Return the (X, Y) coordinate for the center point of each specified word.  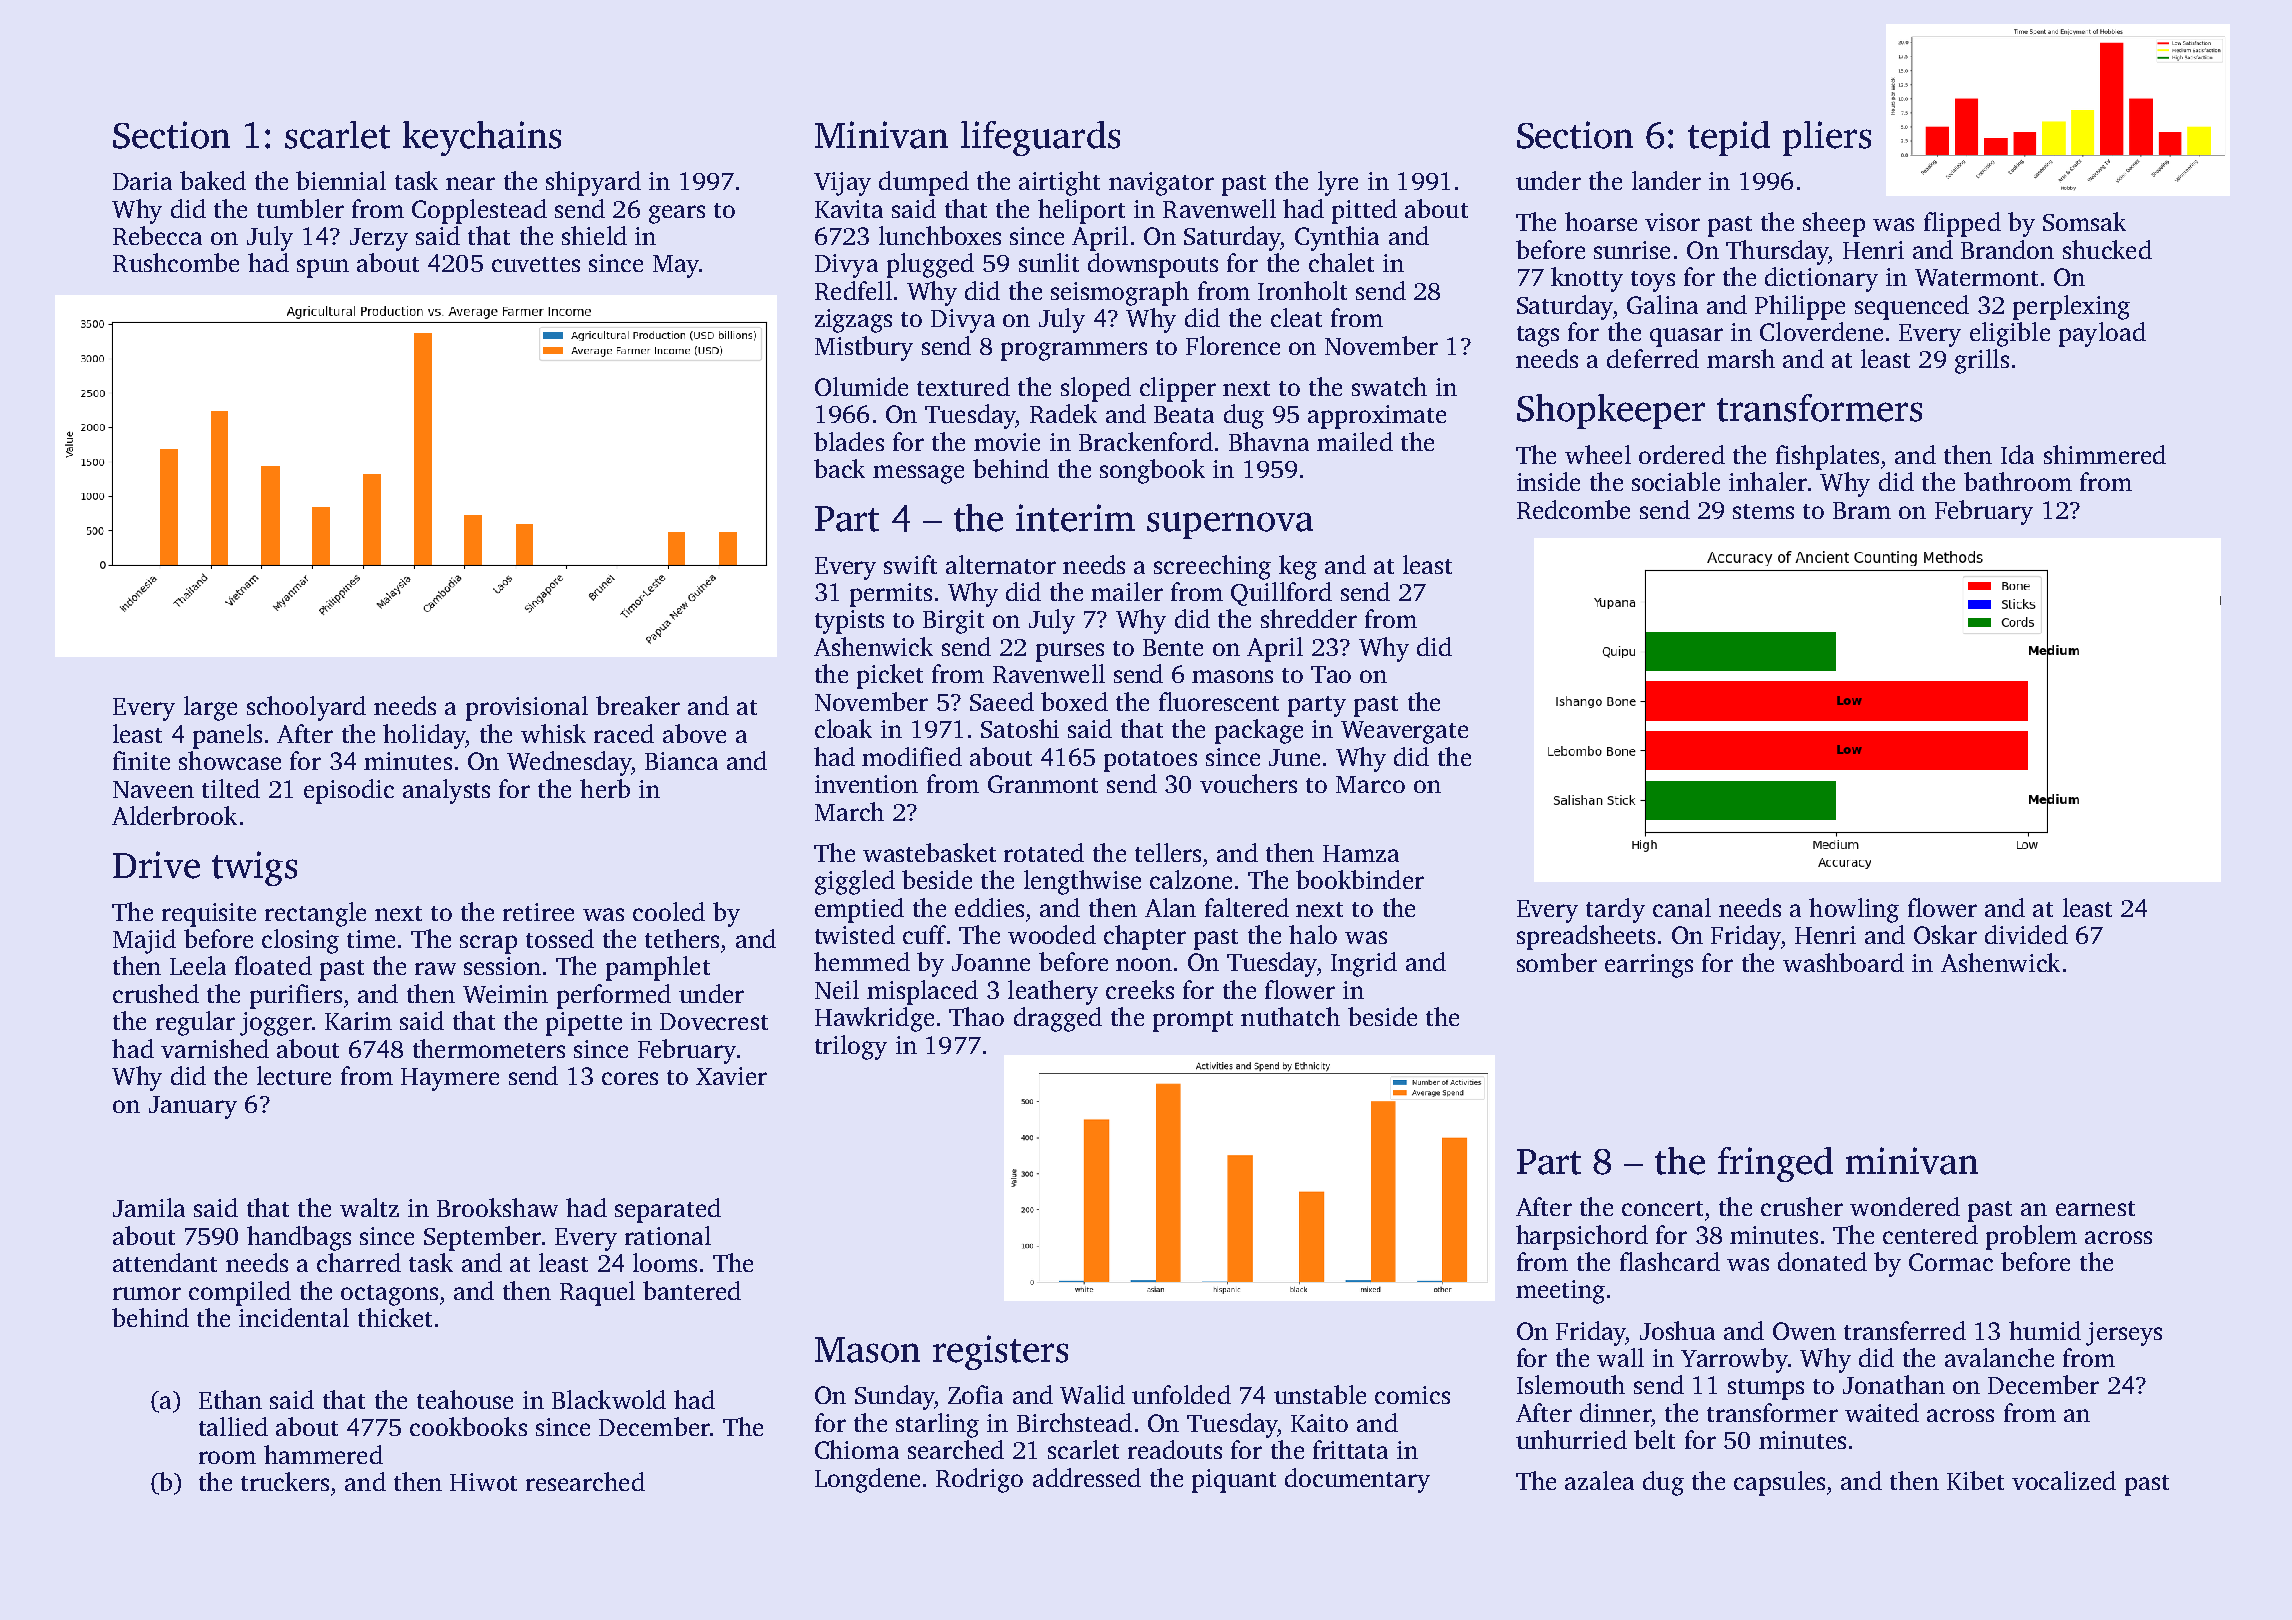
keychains (482, 138)
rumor (147, 1293)
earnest (2095, 1208)
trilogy (851, 1047)
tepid (1729, 138)
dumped (924, 183)
